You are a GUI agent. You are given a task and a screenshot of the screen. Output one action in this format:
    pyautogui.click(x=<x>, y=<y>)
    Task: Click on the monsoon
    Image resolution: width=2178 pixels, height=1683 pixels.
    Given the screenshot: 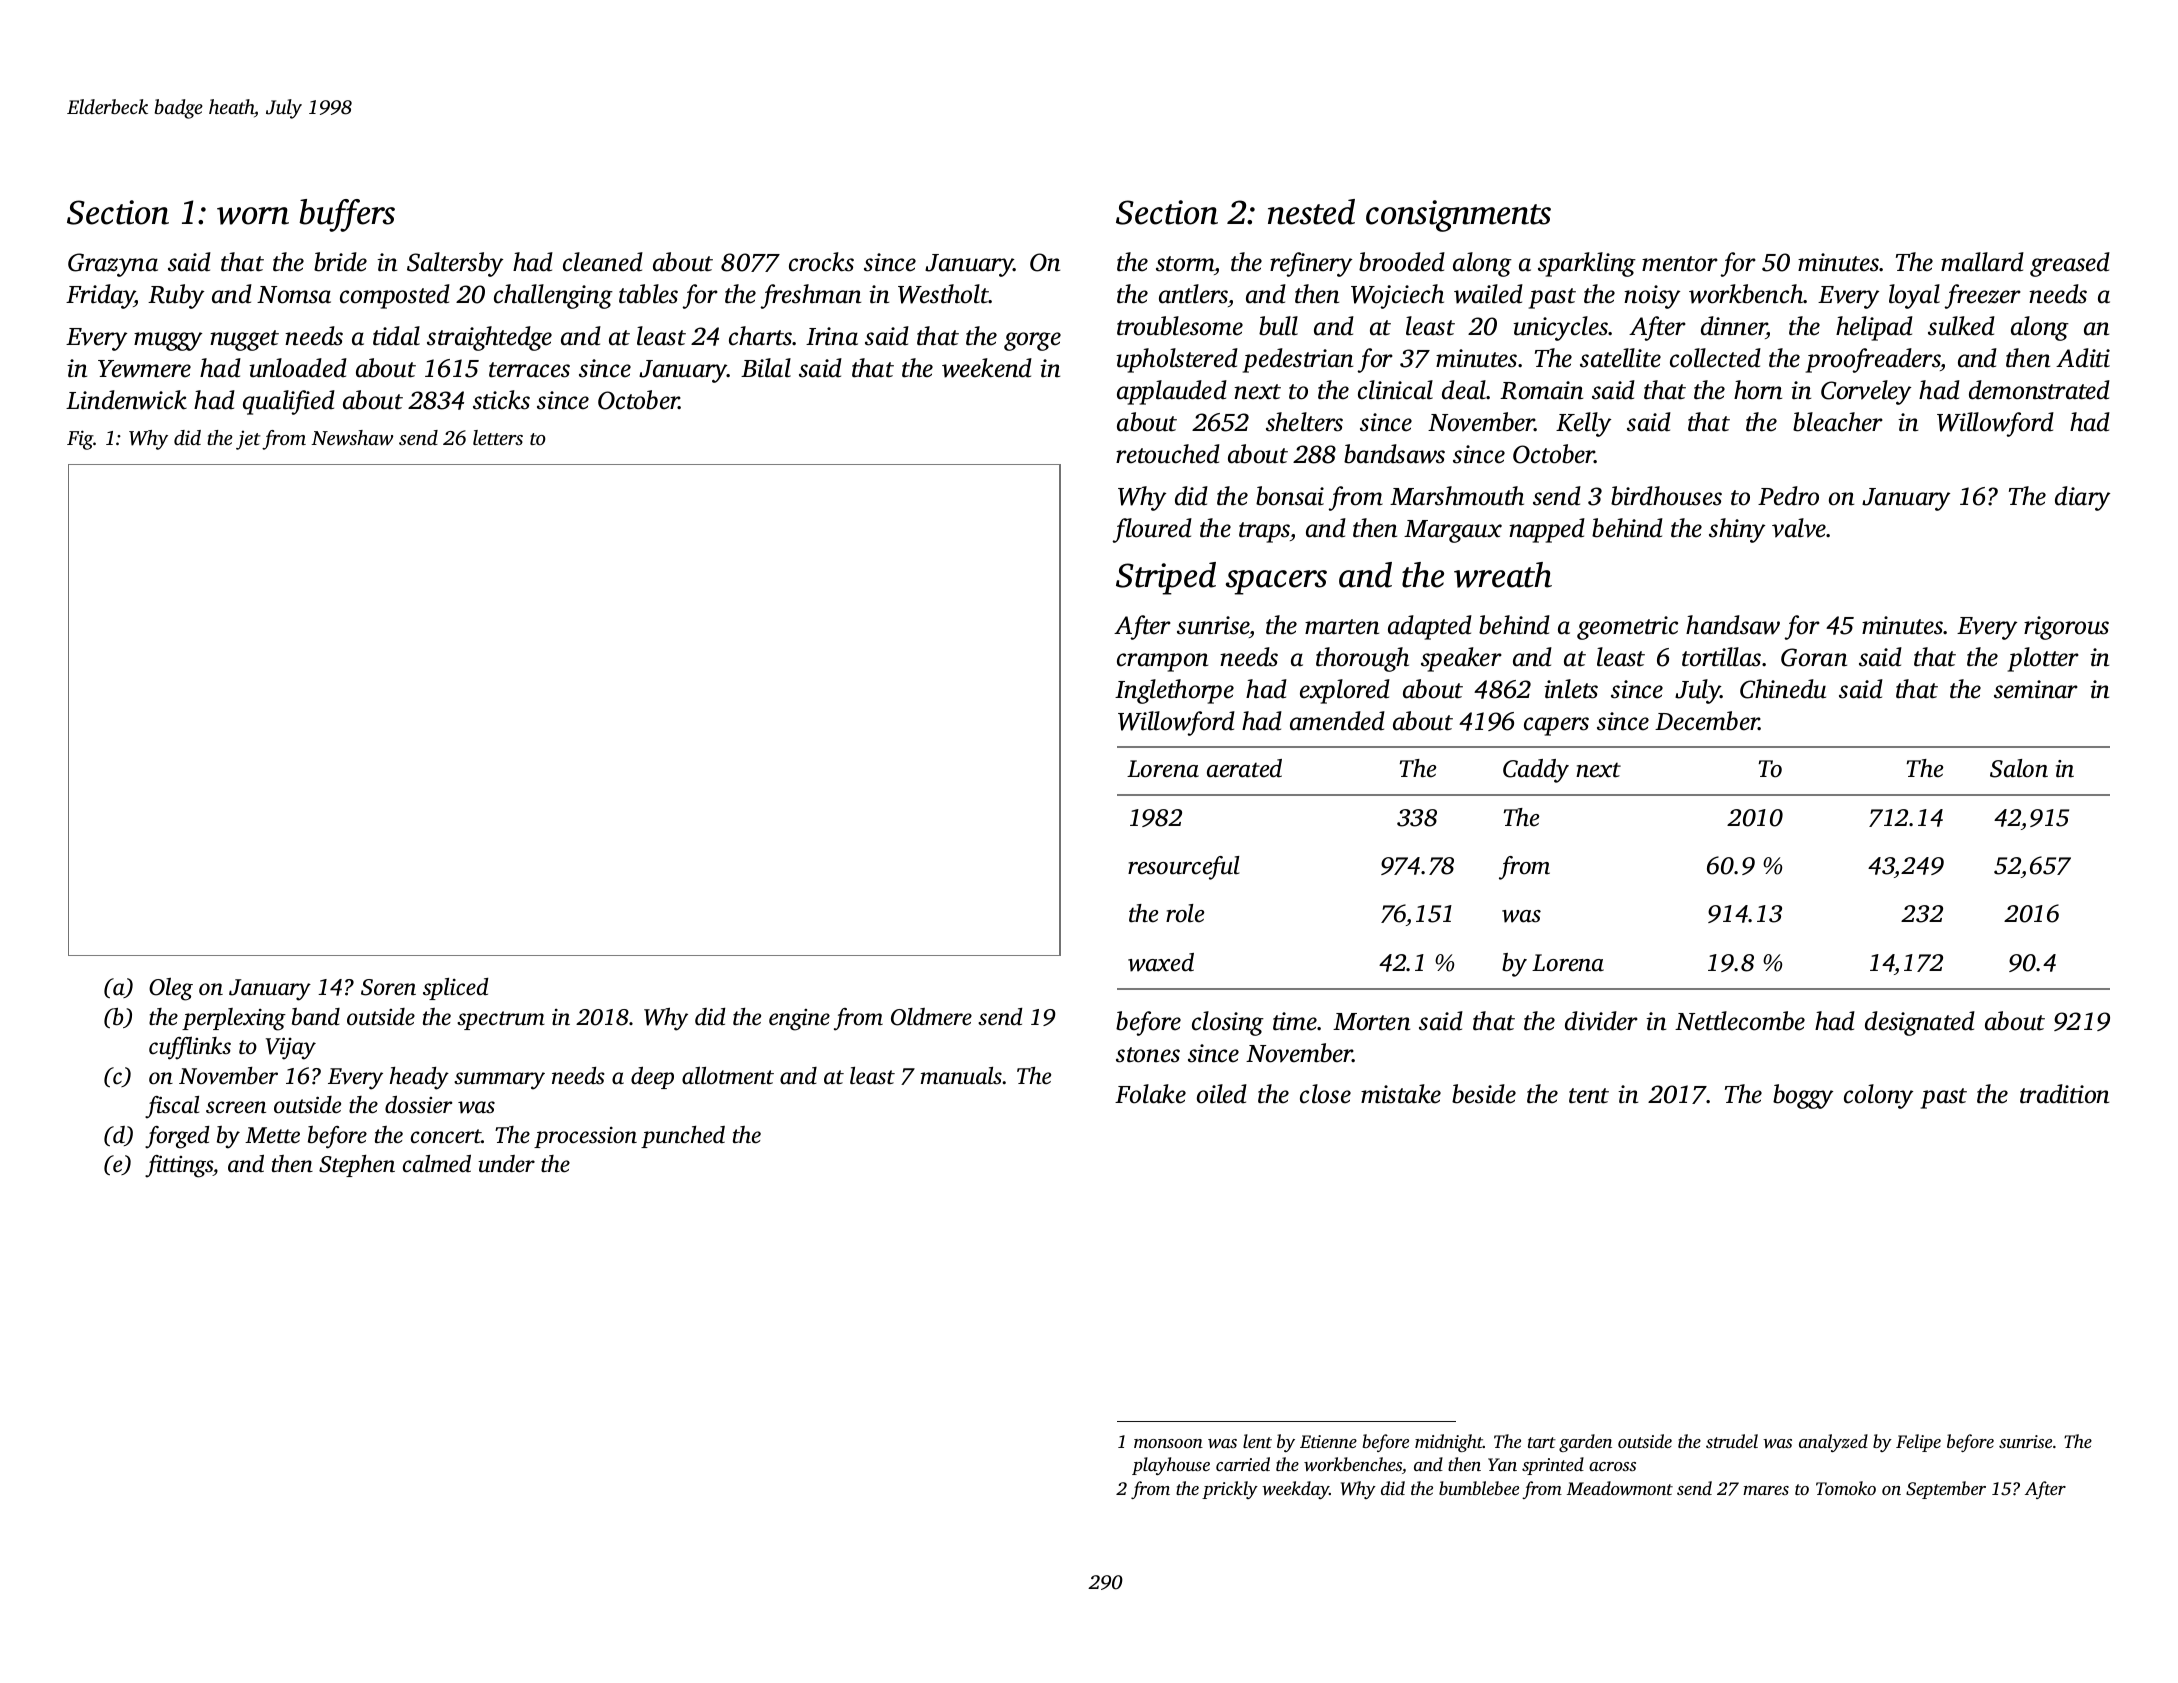 What is the action you would take?
    pyautogui.click(x=1168, y=1443)
